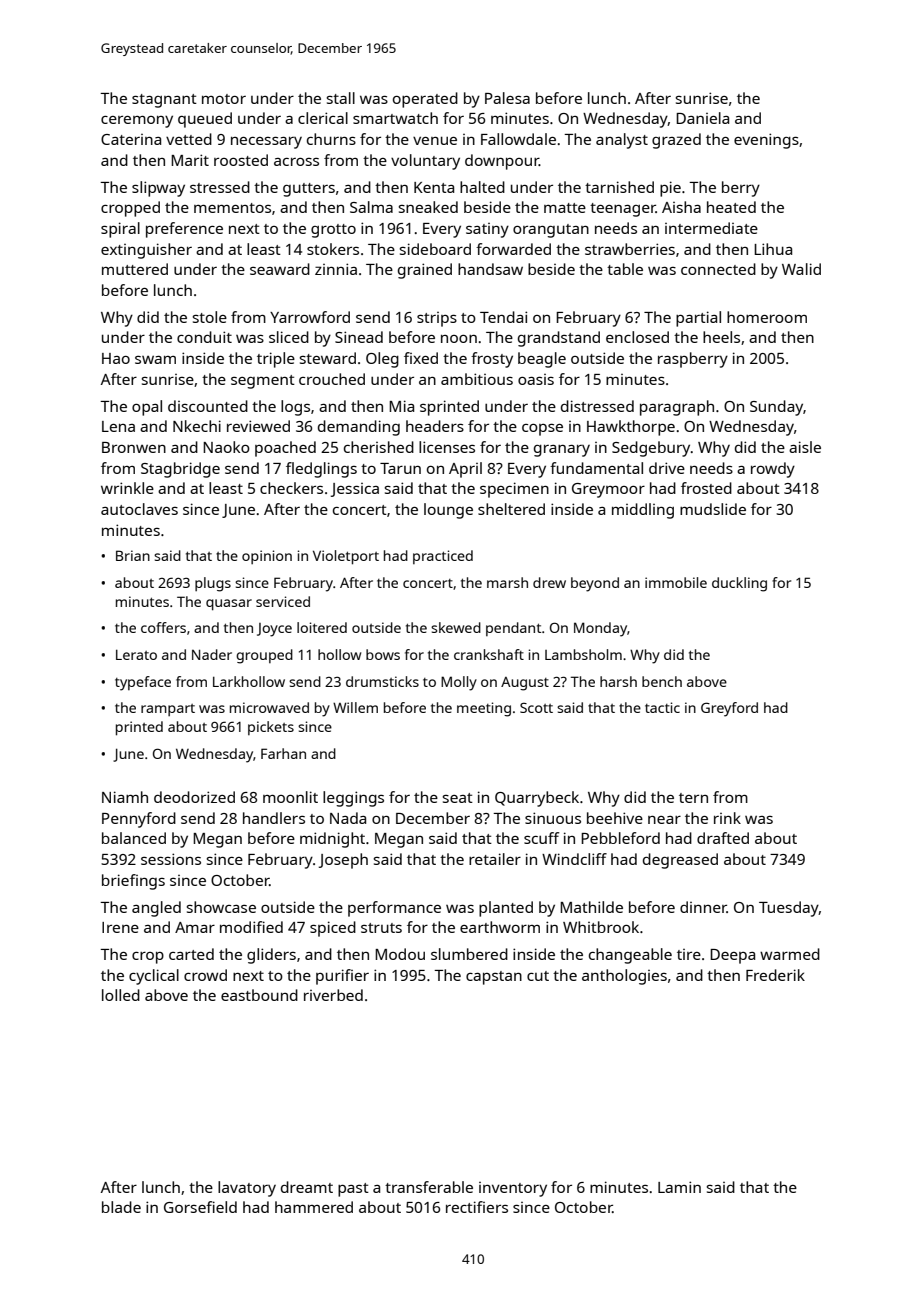 The width and height of the screenshot is (924, 1308). Describe the element at coordinates (495, 859) in the screenshot. I see `retailer` at that location.
